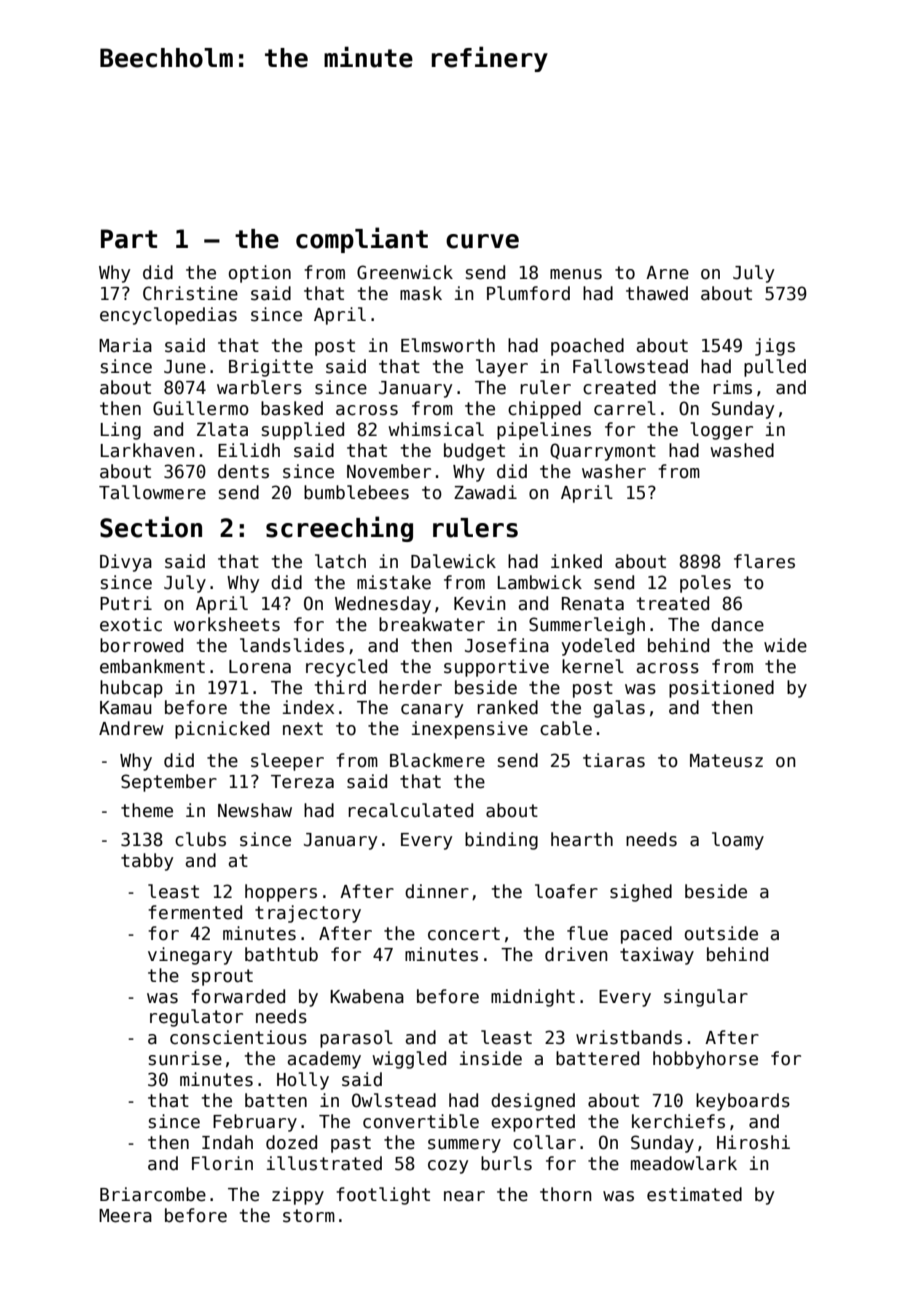  What do you see at coordinates (482, 241) in the page?
I see `curve` at bounding box center [482, 241].
